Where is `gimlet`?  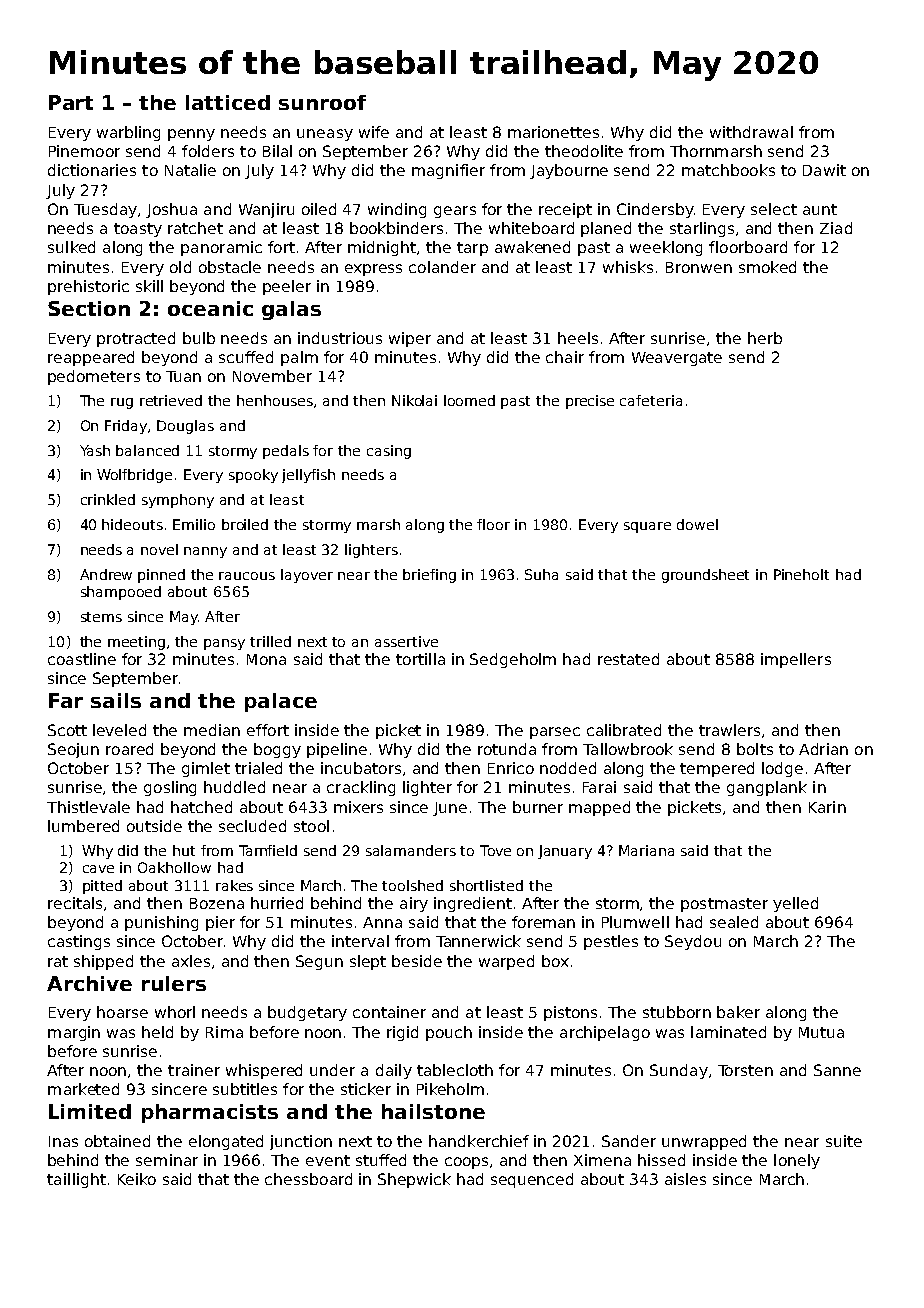 gimlet is located at coordinates (206, 769).
